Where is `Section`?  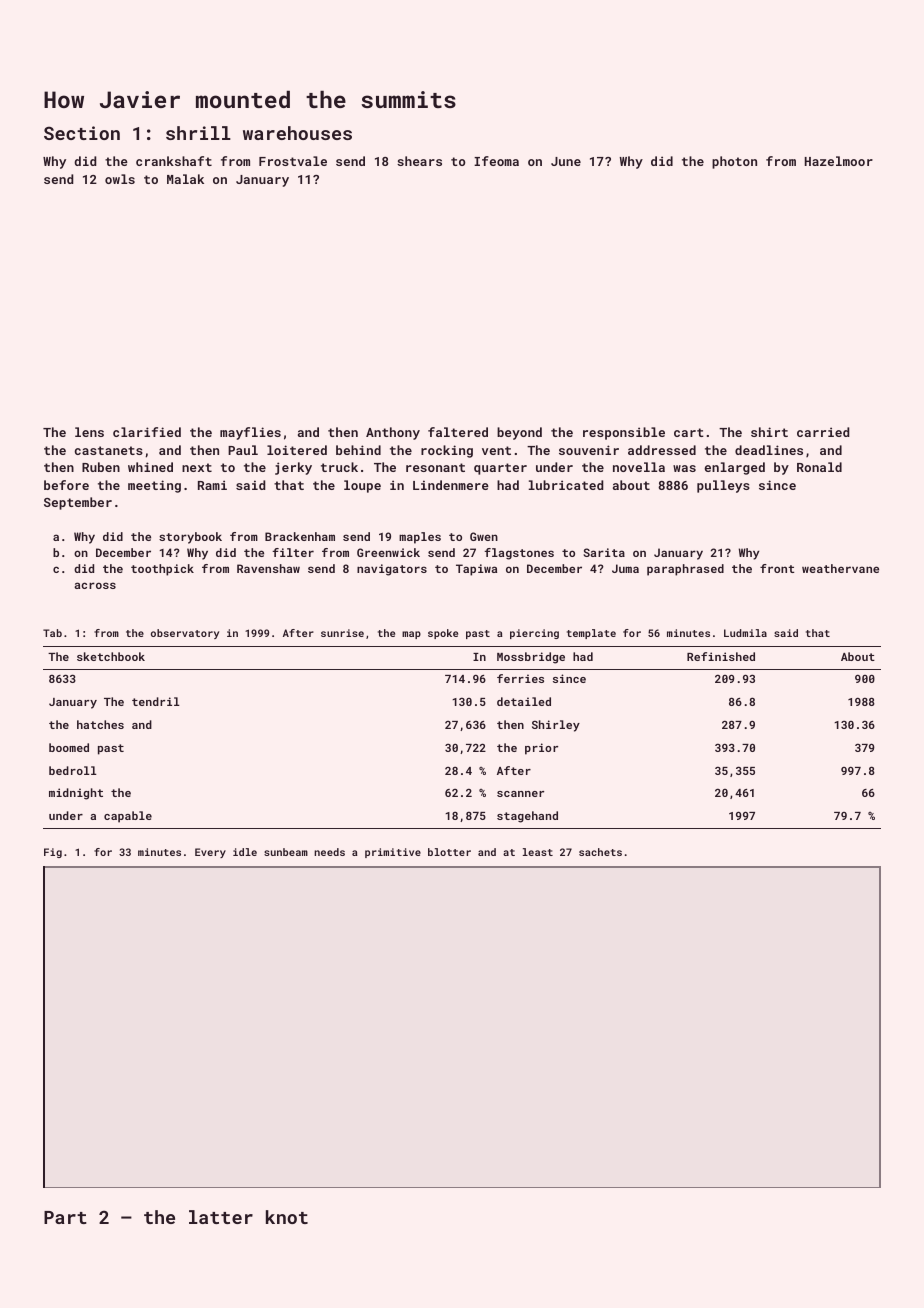 Section is located at coordinates (82, 133).
